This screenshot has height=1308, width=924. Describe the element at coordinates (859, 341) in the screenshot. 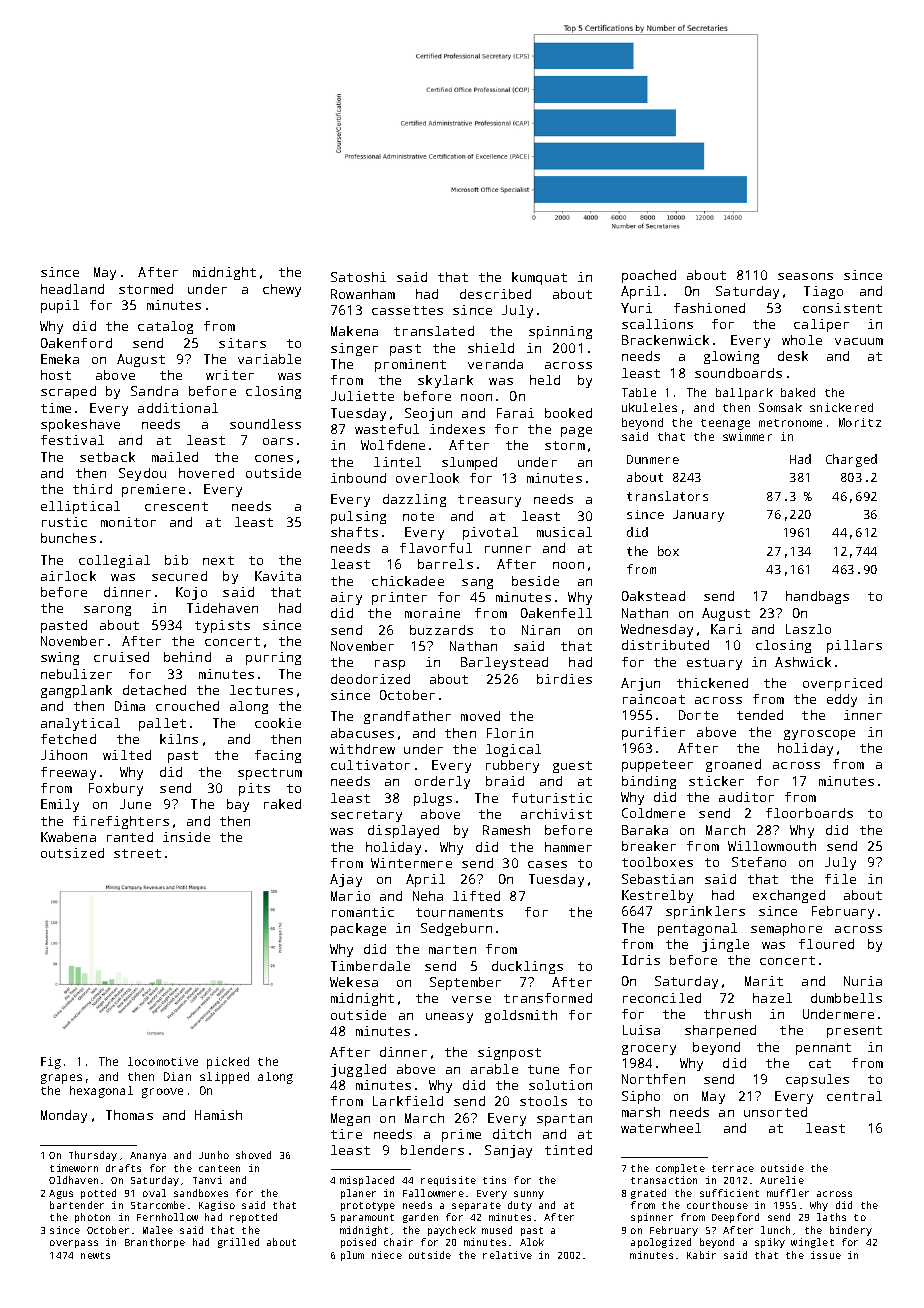

I see `vacuum` at that location.
